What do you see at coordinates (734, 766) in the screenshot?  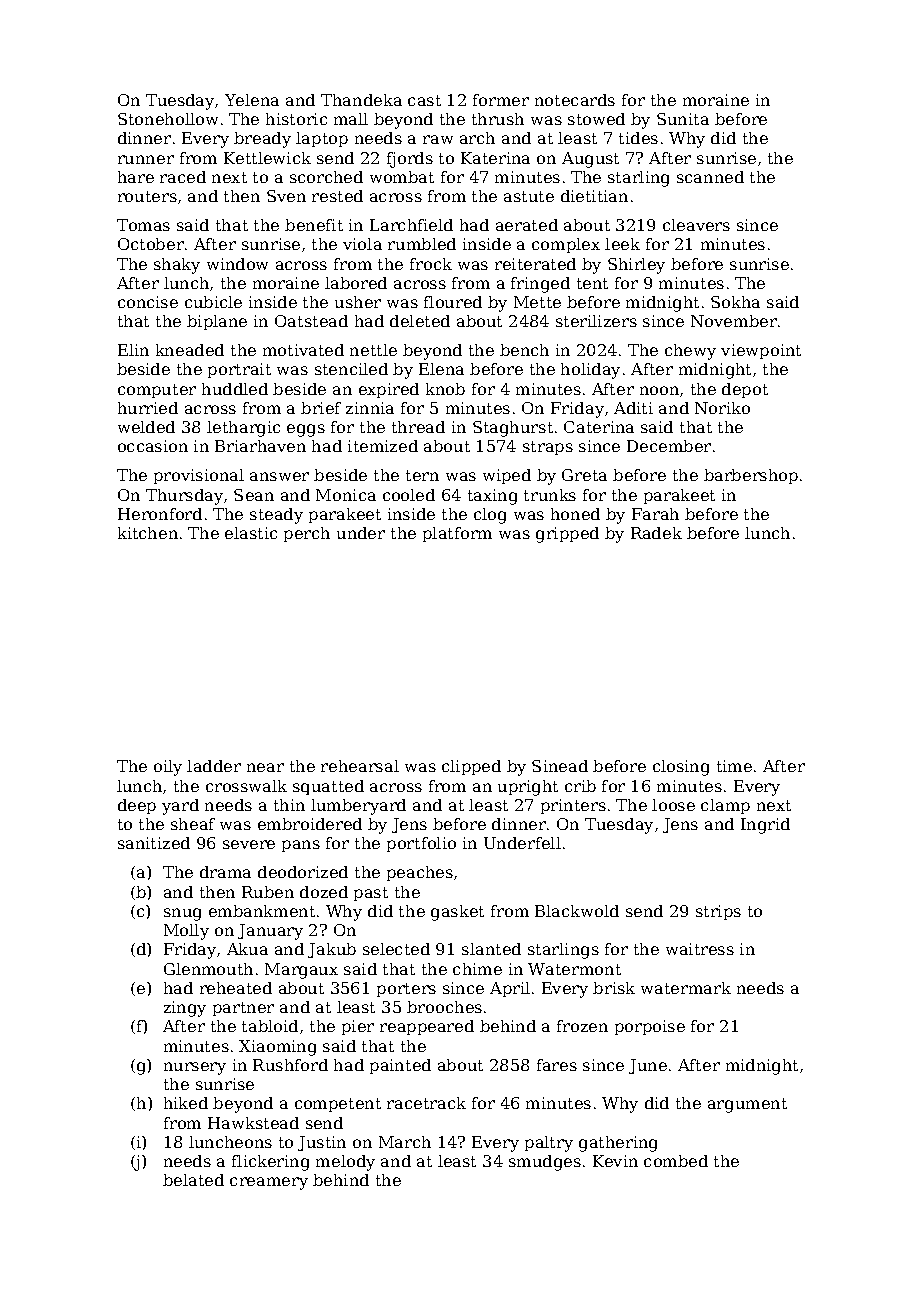 I see `time` at bounding box center [734, 766].
